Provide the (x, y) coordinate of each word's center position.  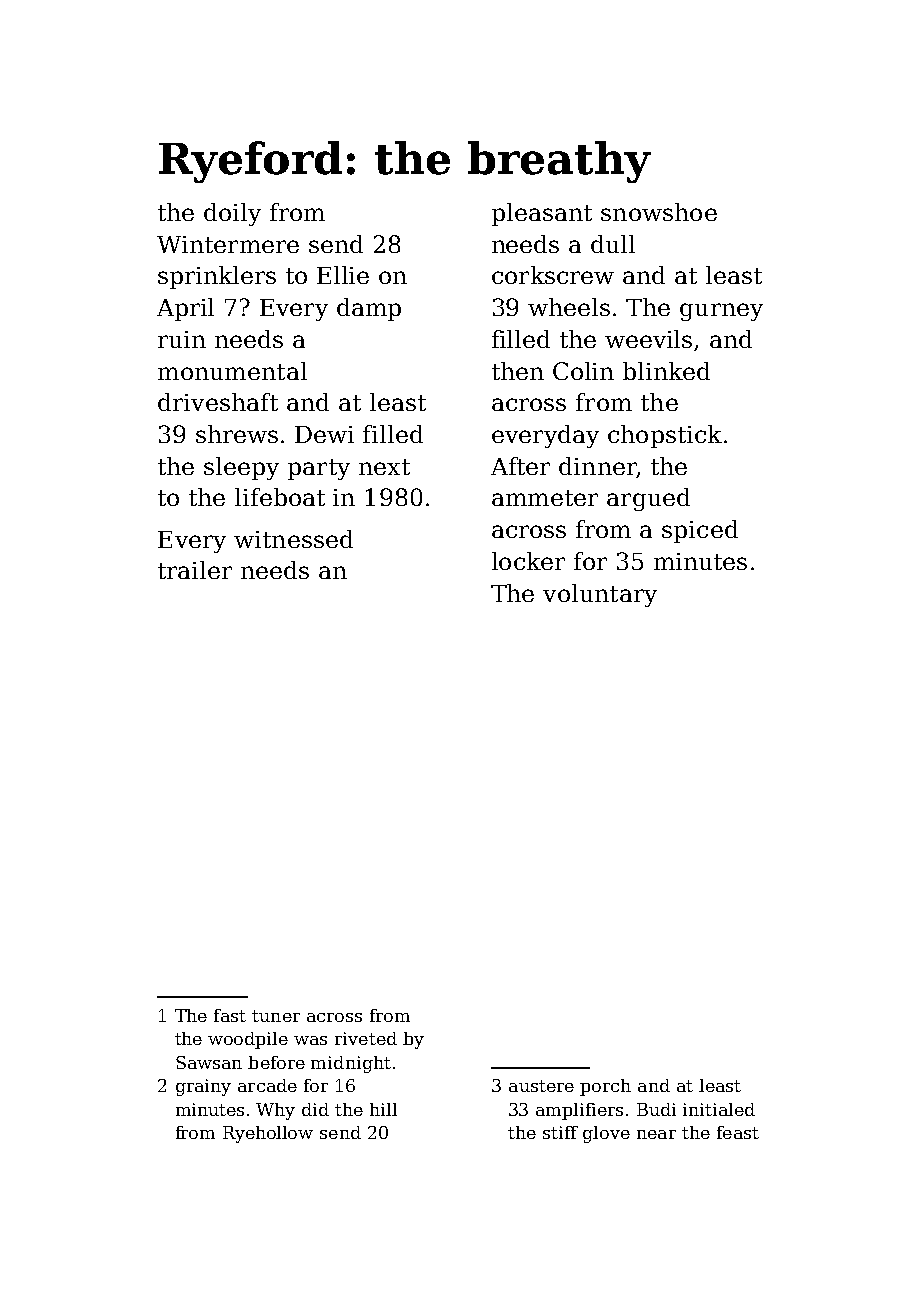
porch (605, 1087)
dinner (597, 466)
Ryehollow (268, 1134)
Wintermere (228, 244)
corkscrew (553, 275)
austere (541, 1086)
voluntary (600, 595)
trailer (195, 570)
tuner (276, 1016)
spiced (700, 531)
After (520, 466)
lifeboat (280, 497)
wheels (569, 307)
